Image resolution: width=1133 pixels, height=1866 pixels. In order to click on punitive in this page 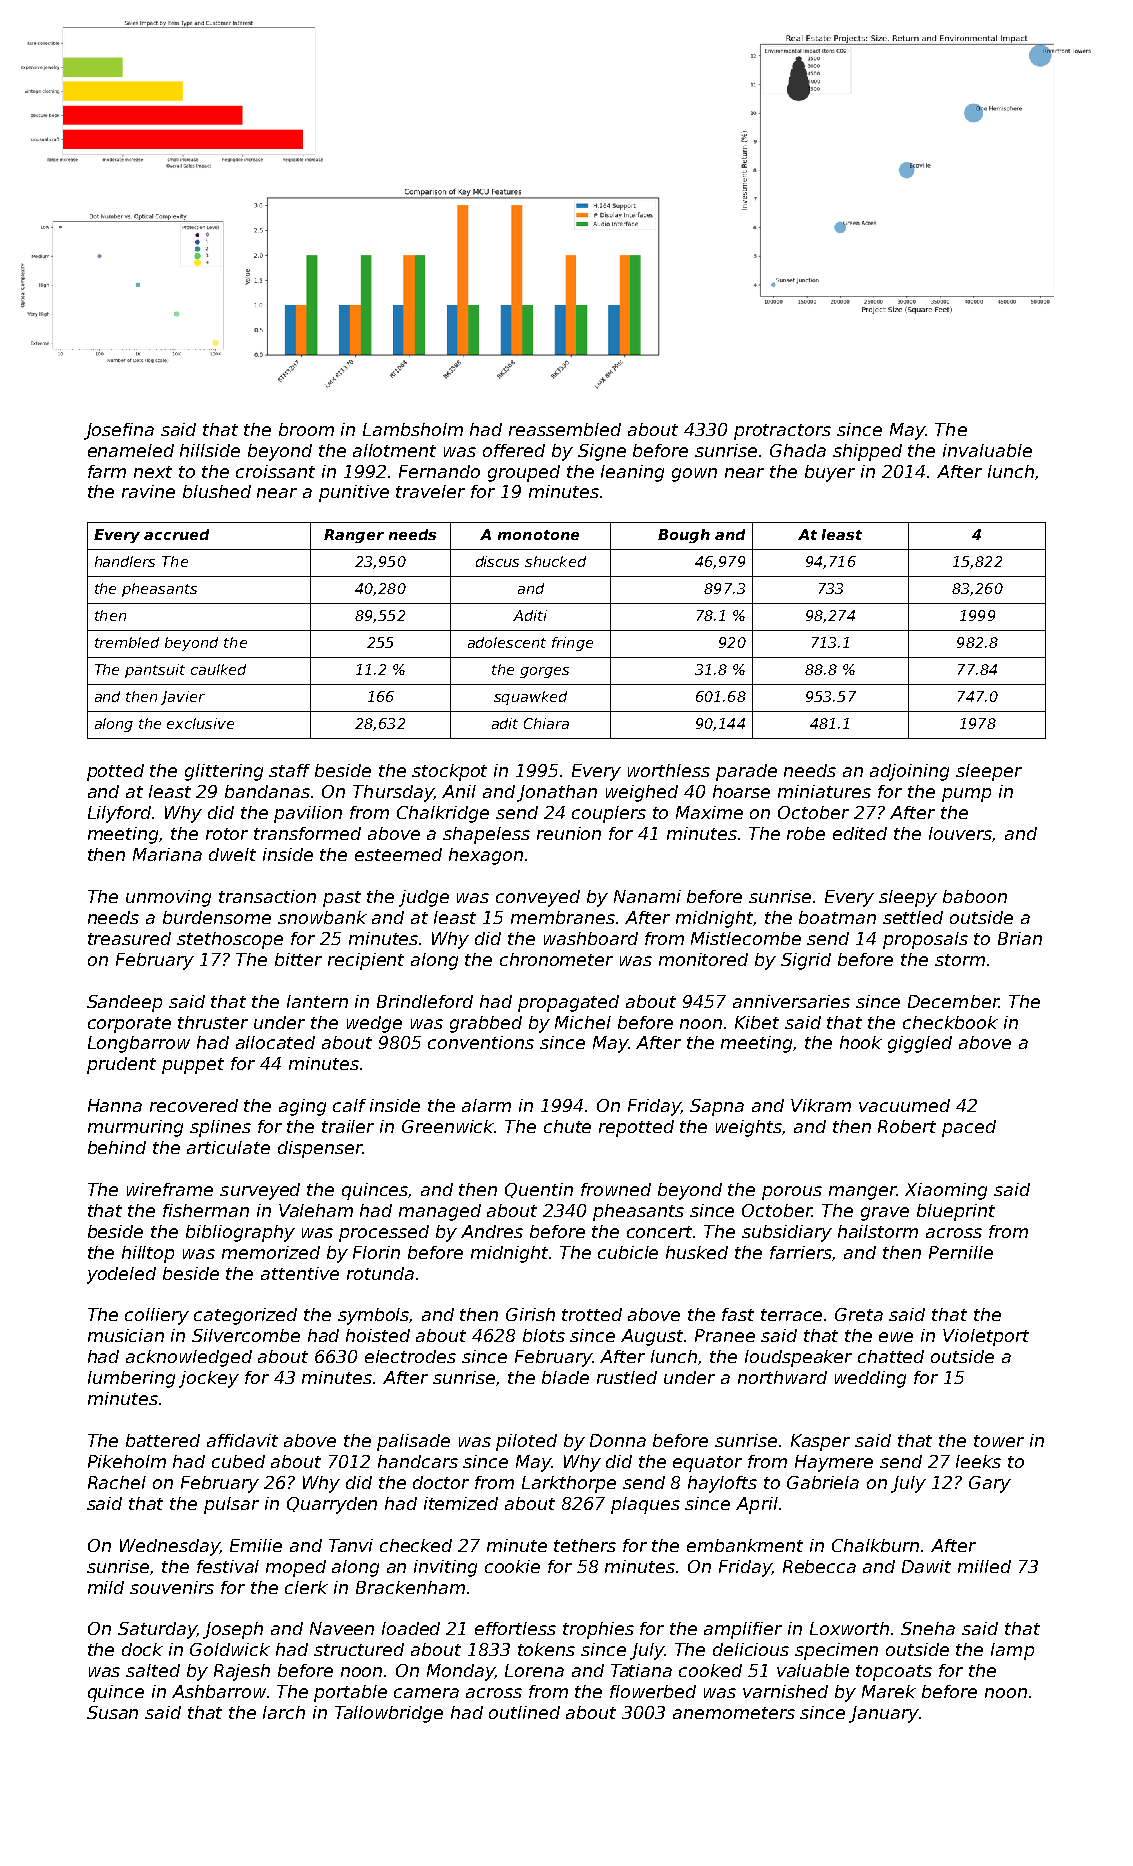, I will do `click(354, 493)`.
